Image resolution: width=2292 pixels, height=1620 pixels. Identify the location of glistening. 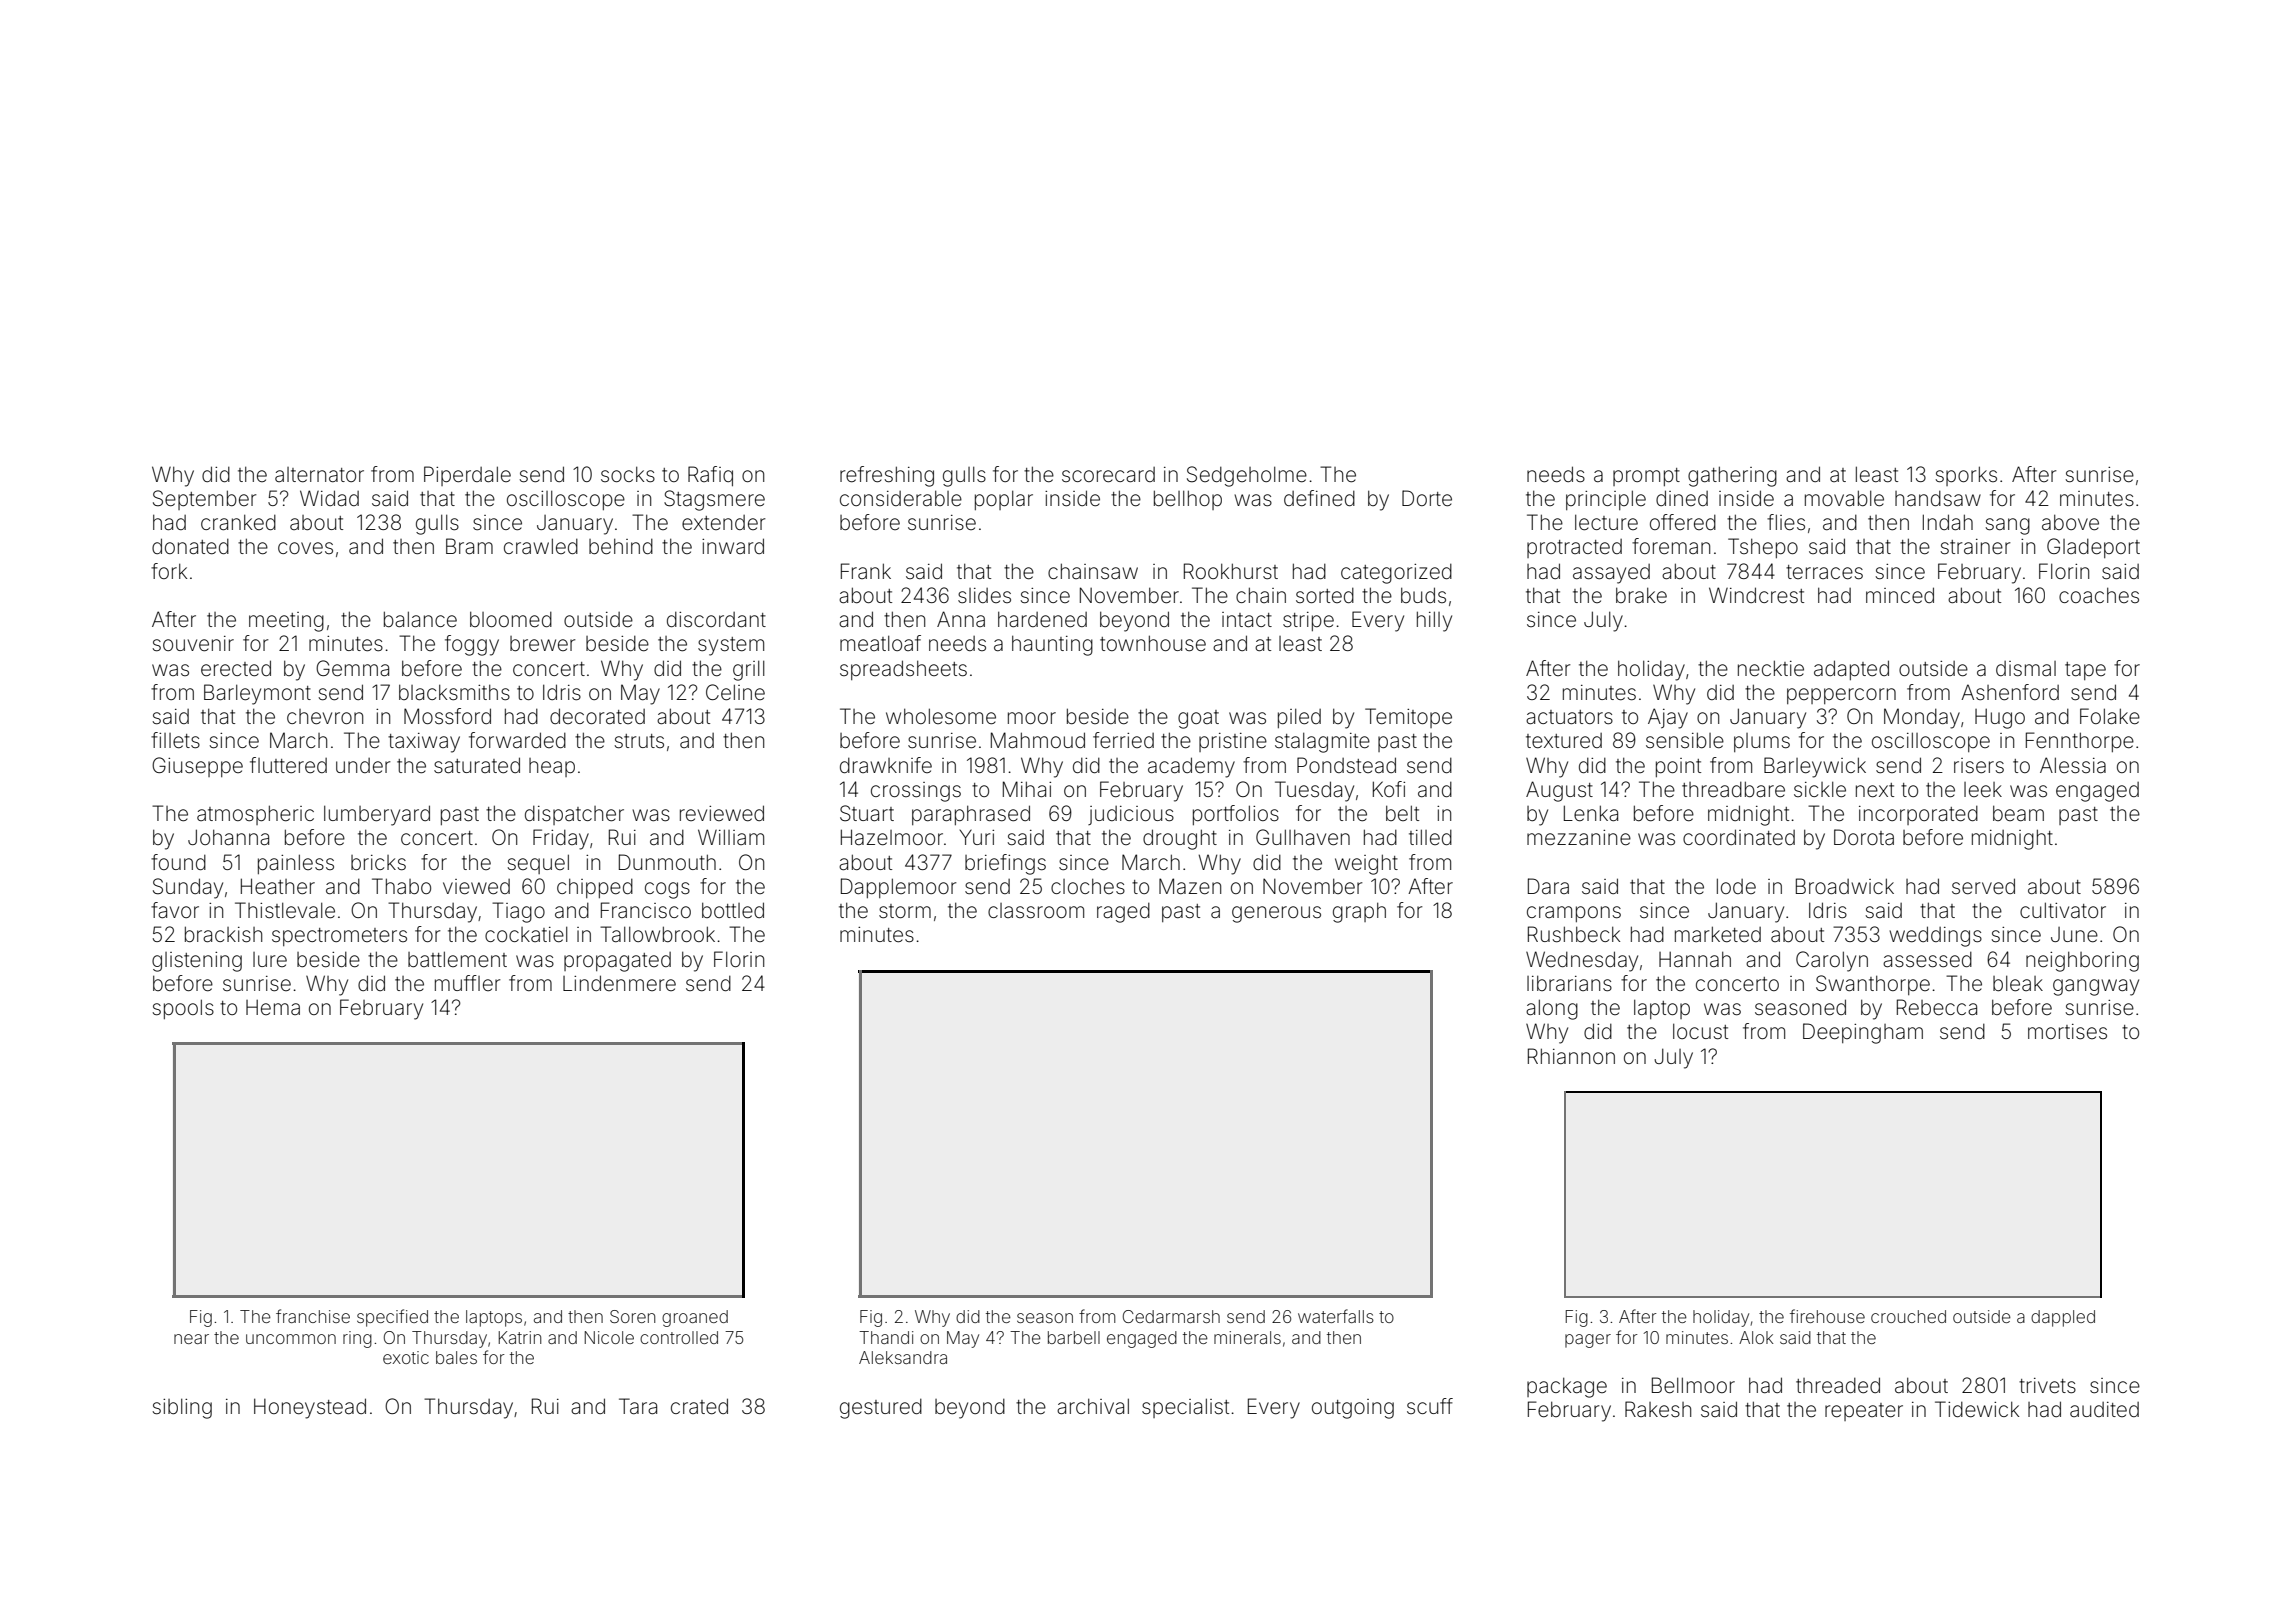
(197, 962).
